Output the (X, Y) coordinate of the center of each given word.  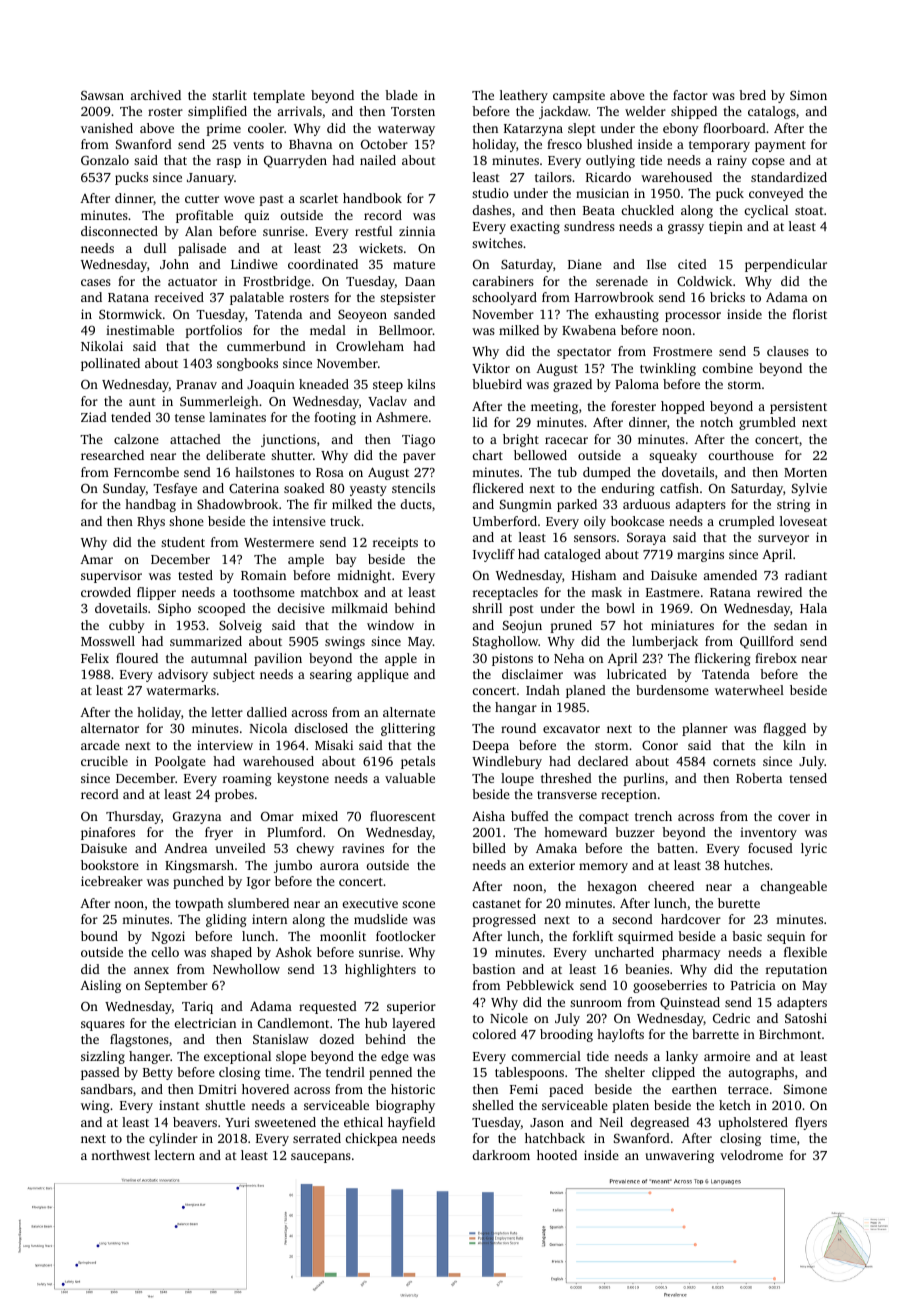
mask (606, 592)
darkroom (501, 1155)
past (271, 200)
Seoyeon (362, 316)
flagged (784, 729)
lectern (175, 1155)
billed (489, 848)
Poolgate (180, 762)
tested (195, 575)
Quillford (767, 642)
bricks (727, 297)
